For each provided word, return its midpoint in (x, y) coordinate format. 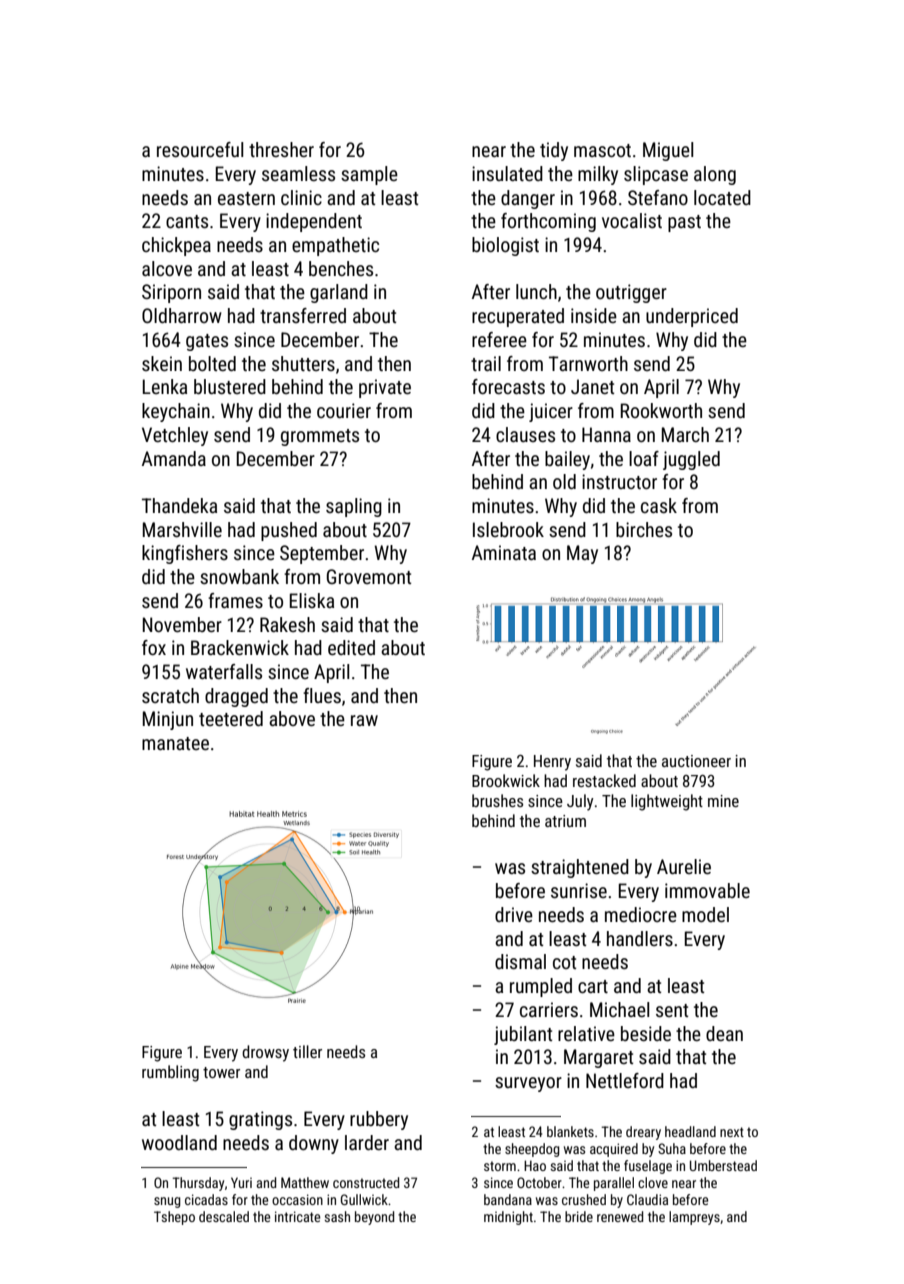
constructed (366, 1182)
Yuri (241, 1182)
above (292, 718)
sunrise (579, 890)
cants (187, 221)
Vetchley (175, 436)
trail (486, 363)
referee (499, 339)
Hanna (606, 434)
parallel (614, 1184)
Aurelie (684, 866)
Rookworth (661, 410)
